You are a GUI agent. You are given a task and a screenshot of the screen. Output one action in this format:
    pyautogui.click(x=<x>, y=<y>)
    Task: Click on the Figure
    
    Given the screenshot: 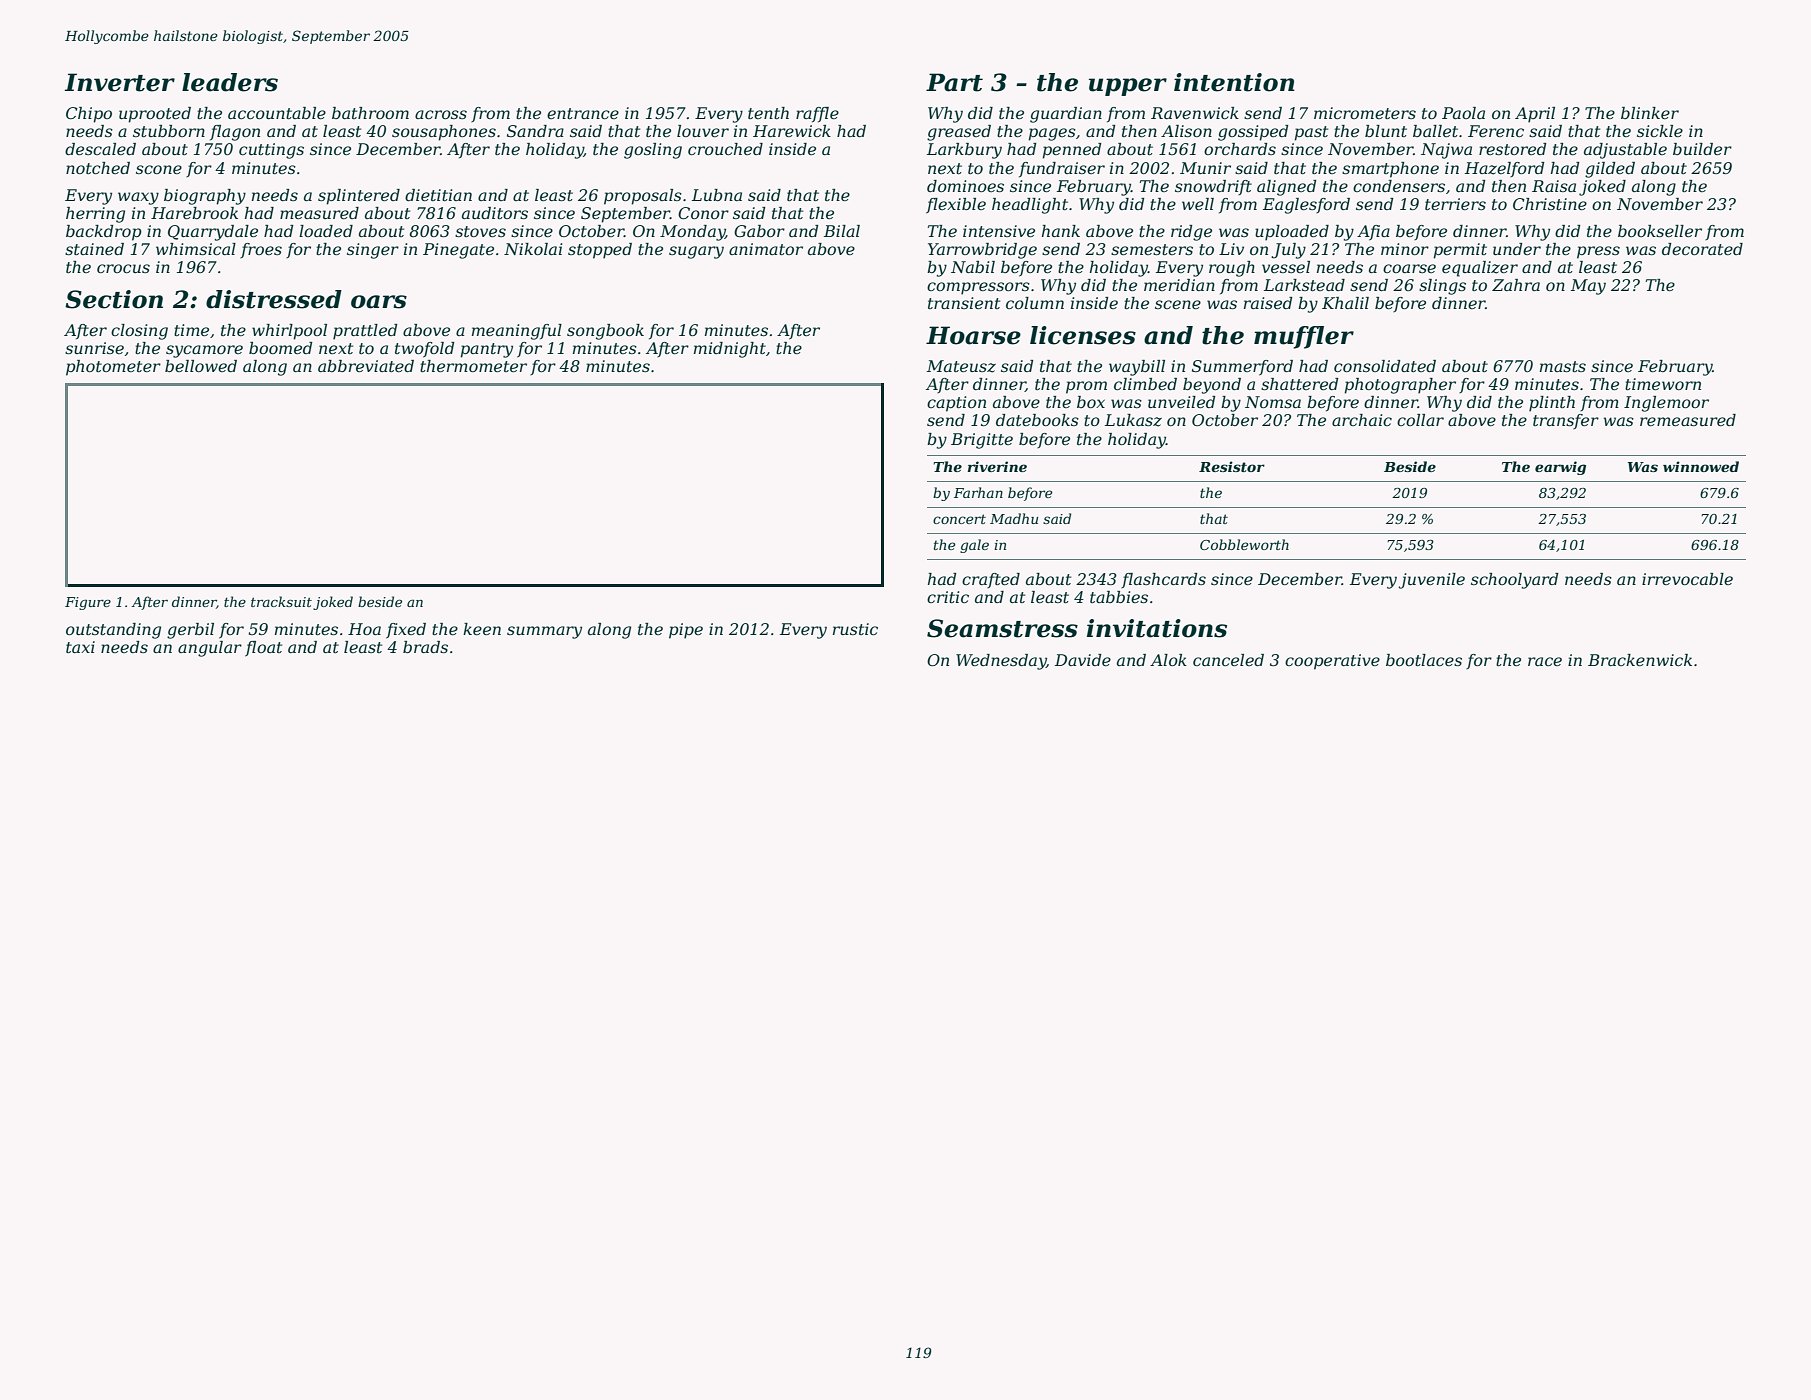 What is the action you would take?
    pyautogui.click(x=88, y=603)
